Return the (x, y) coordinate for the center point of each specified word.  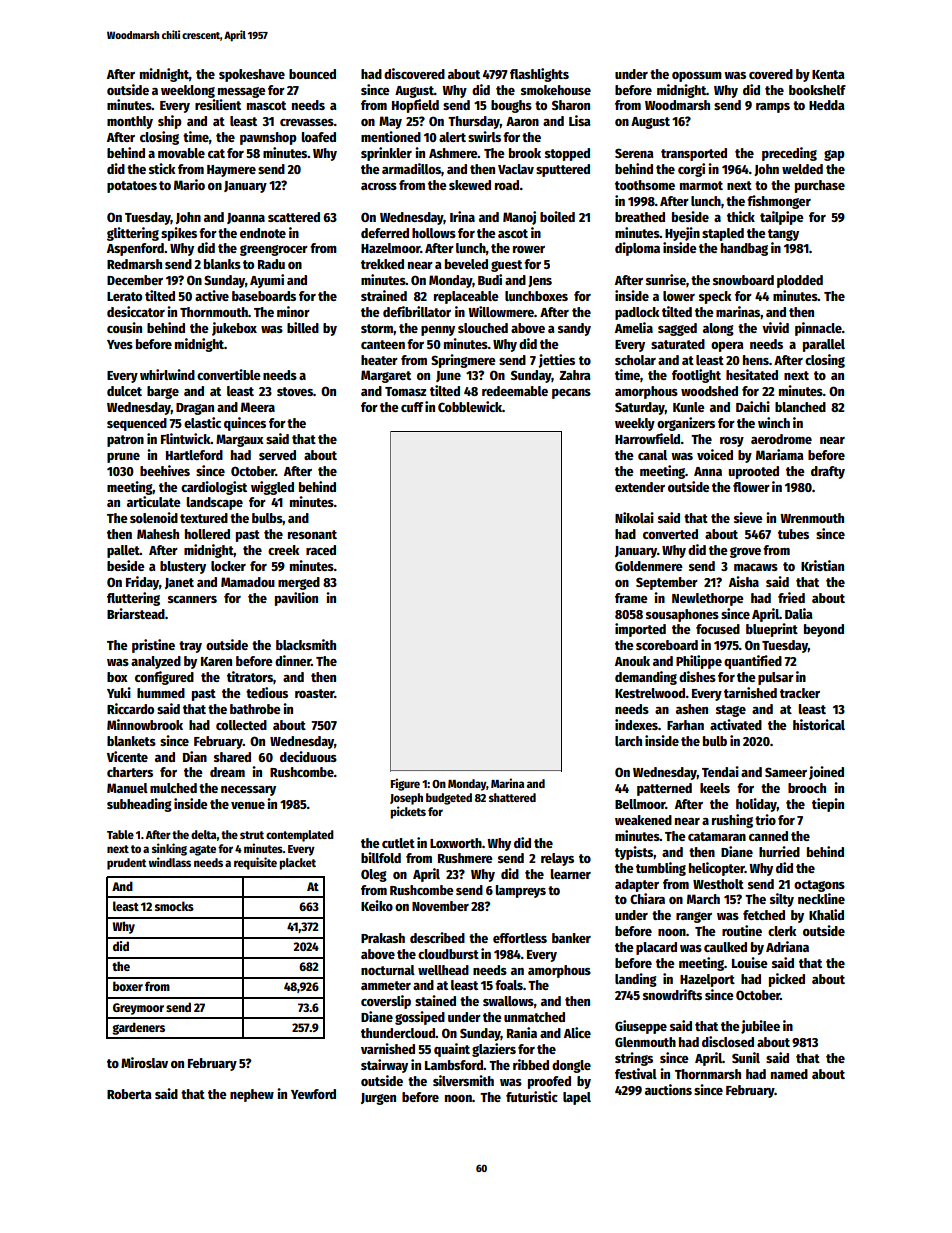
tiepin (828, 805)
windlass (169, 862)
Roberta (129, 1094)
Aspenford (135, 249)
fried (791, 597)
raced (321, 550)
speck (715, 297)
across (379, 186)
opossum (697, 77)
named (789, 1074)
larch (628, 741)
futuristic (532, 1096)
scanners (192, 599)
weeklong (188, 91)
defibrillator (417, 311)
